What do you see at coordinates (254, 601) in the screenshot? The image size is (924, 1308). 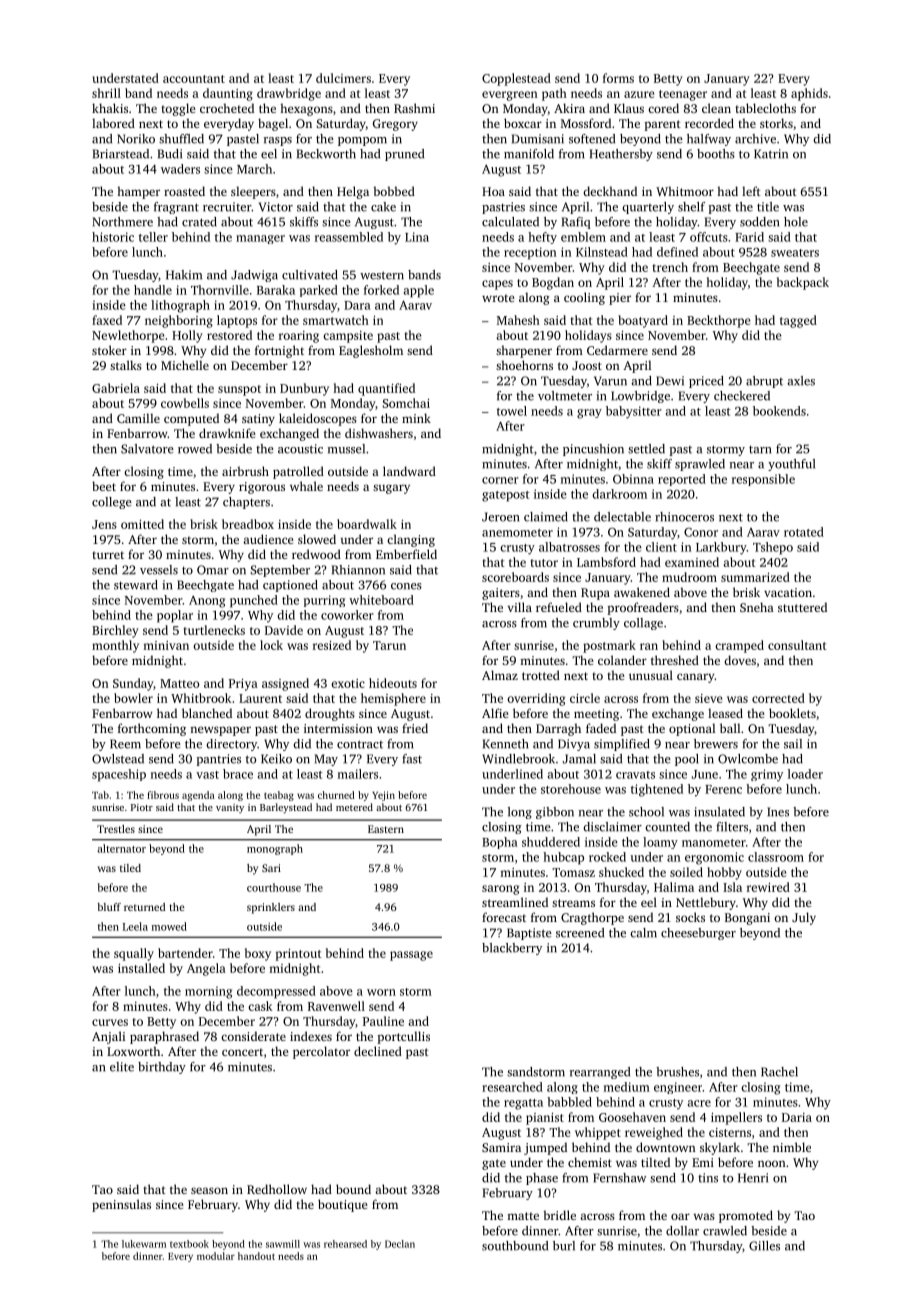 I see `punched` at bounding box center [254, 601].
